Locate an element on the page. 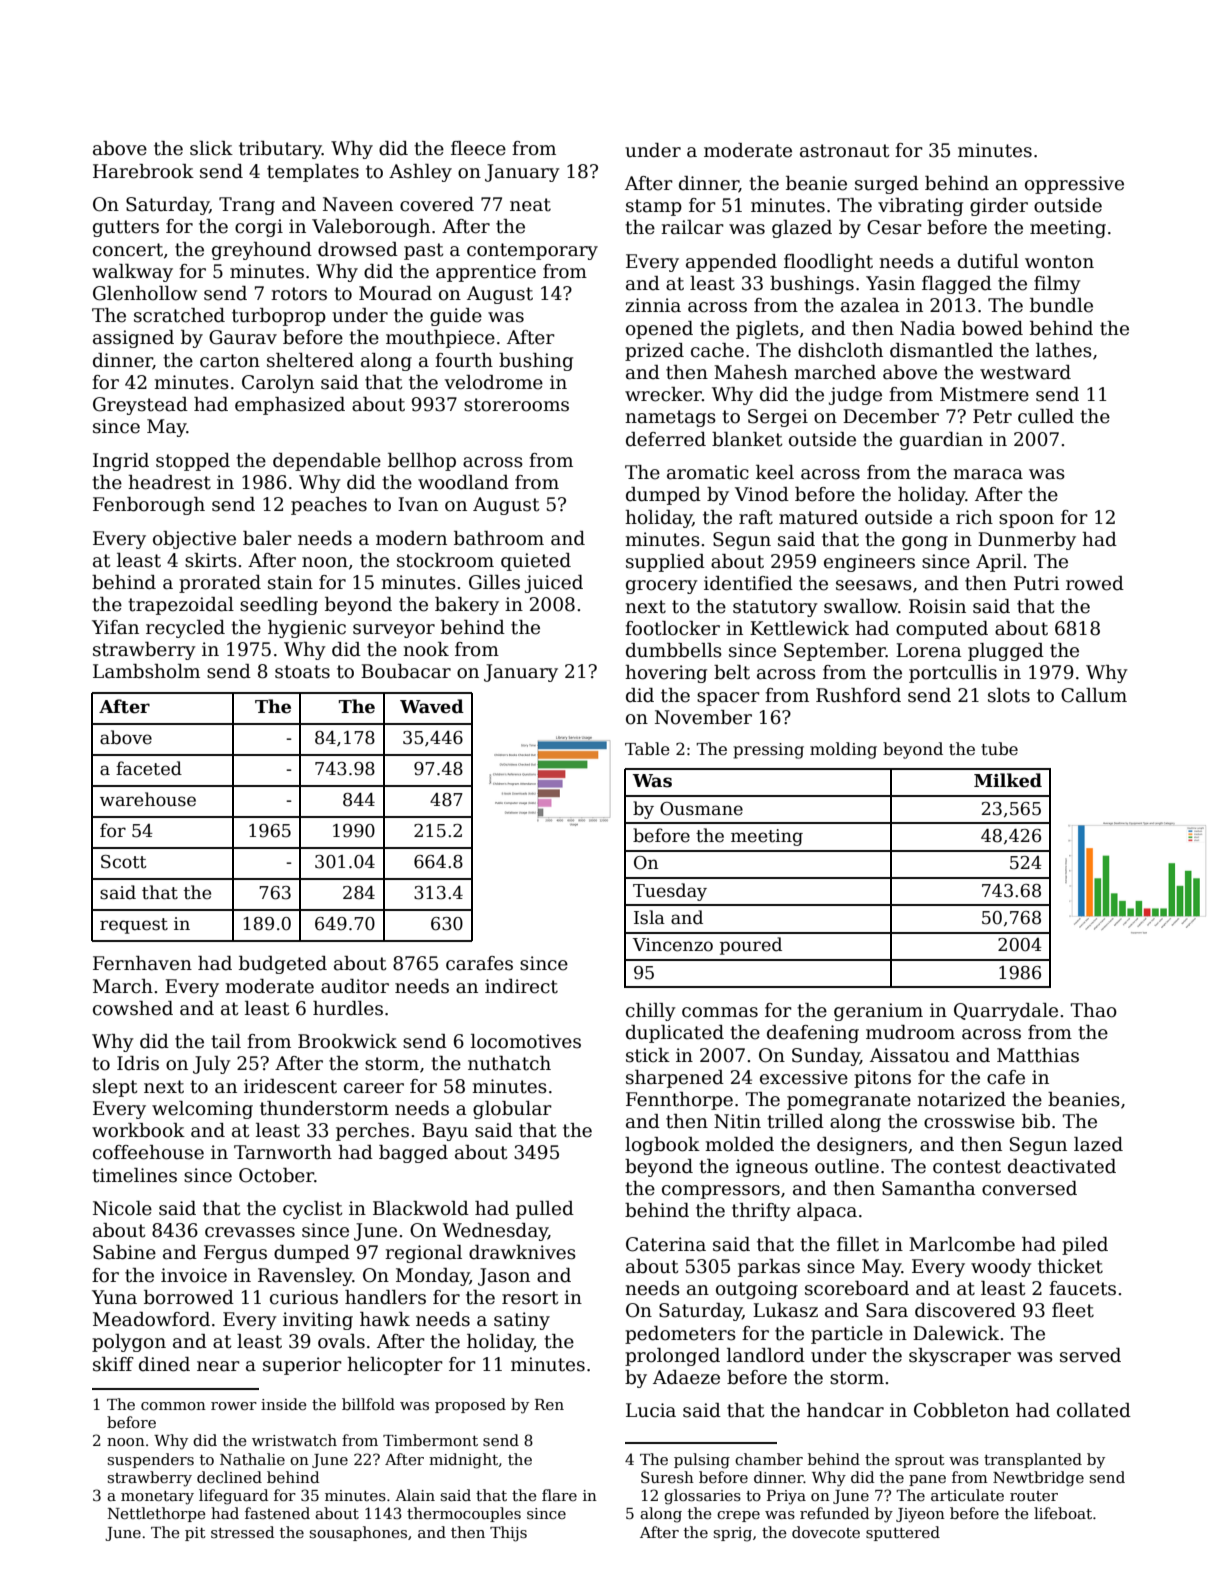  spoon is located at coordinates (1026, 521).
